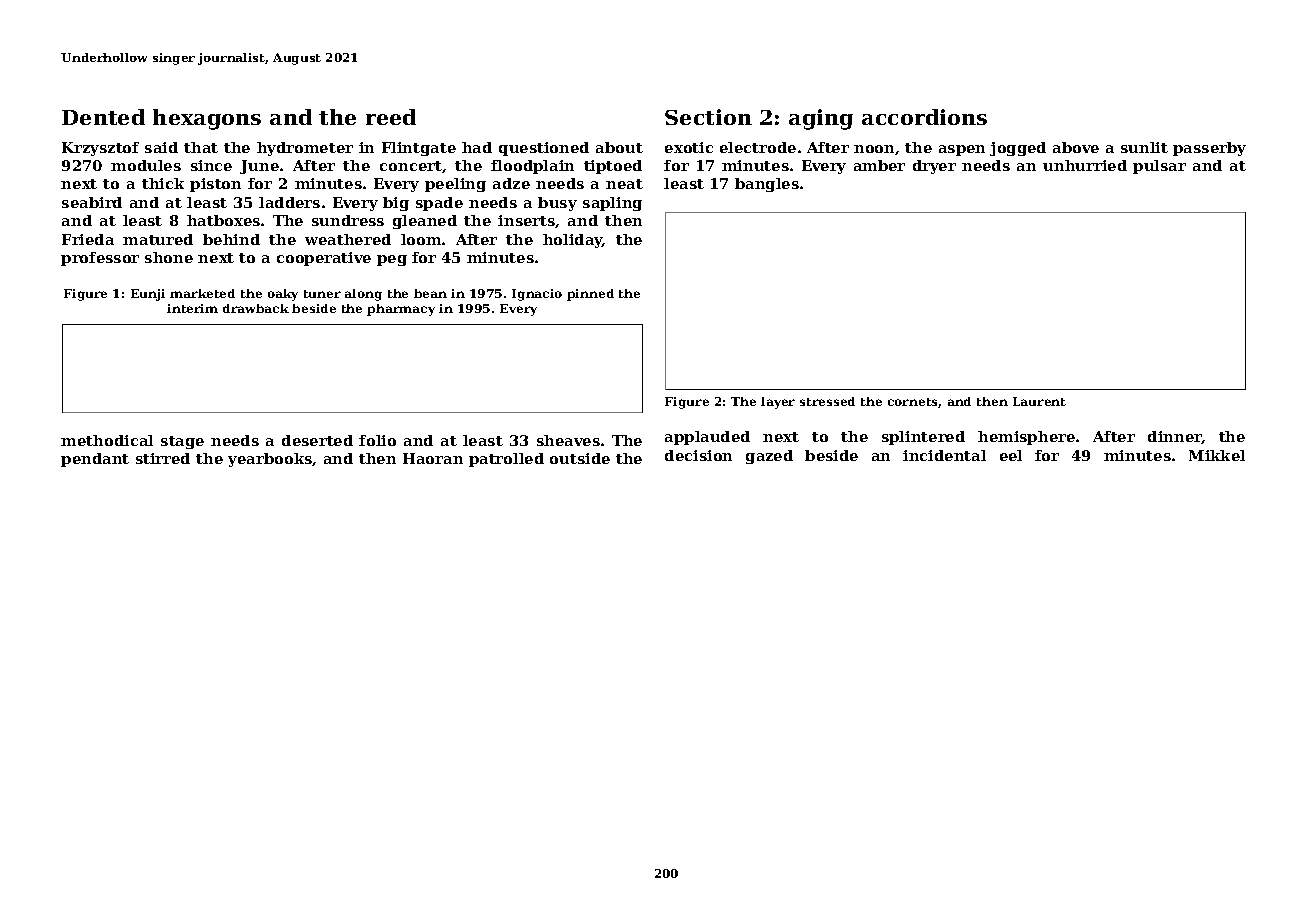 This screenshot has height=924, width=1308. I want to click on bean, so click(430, 293).
